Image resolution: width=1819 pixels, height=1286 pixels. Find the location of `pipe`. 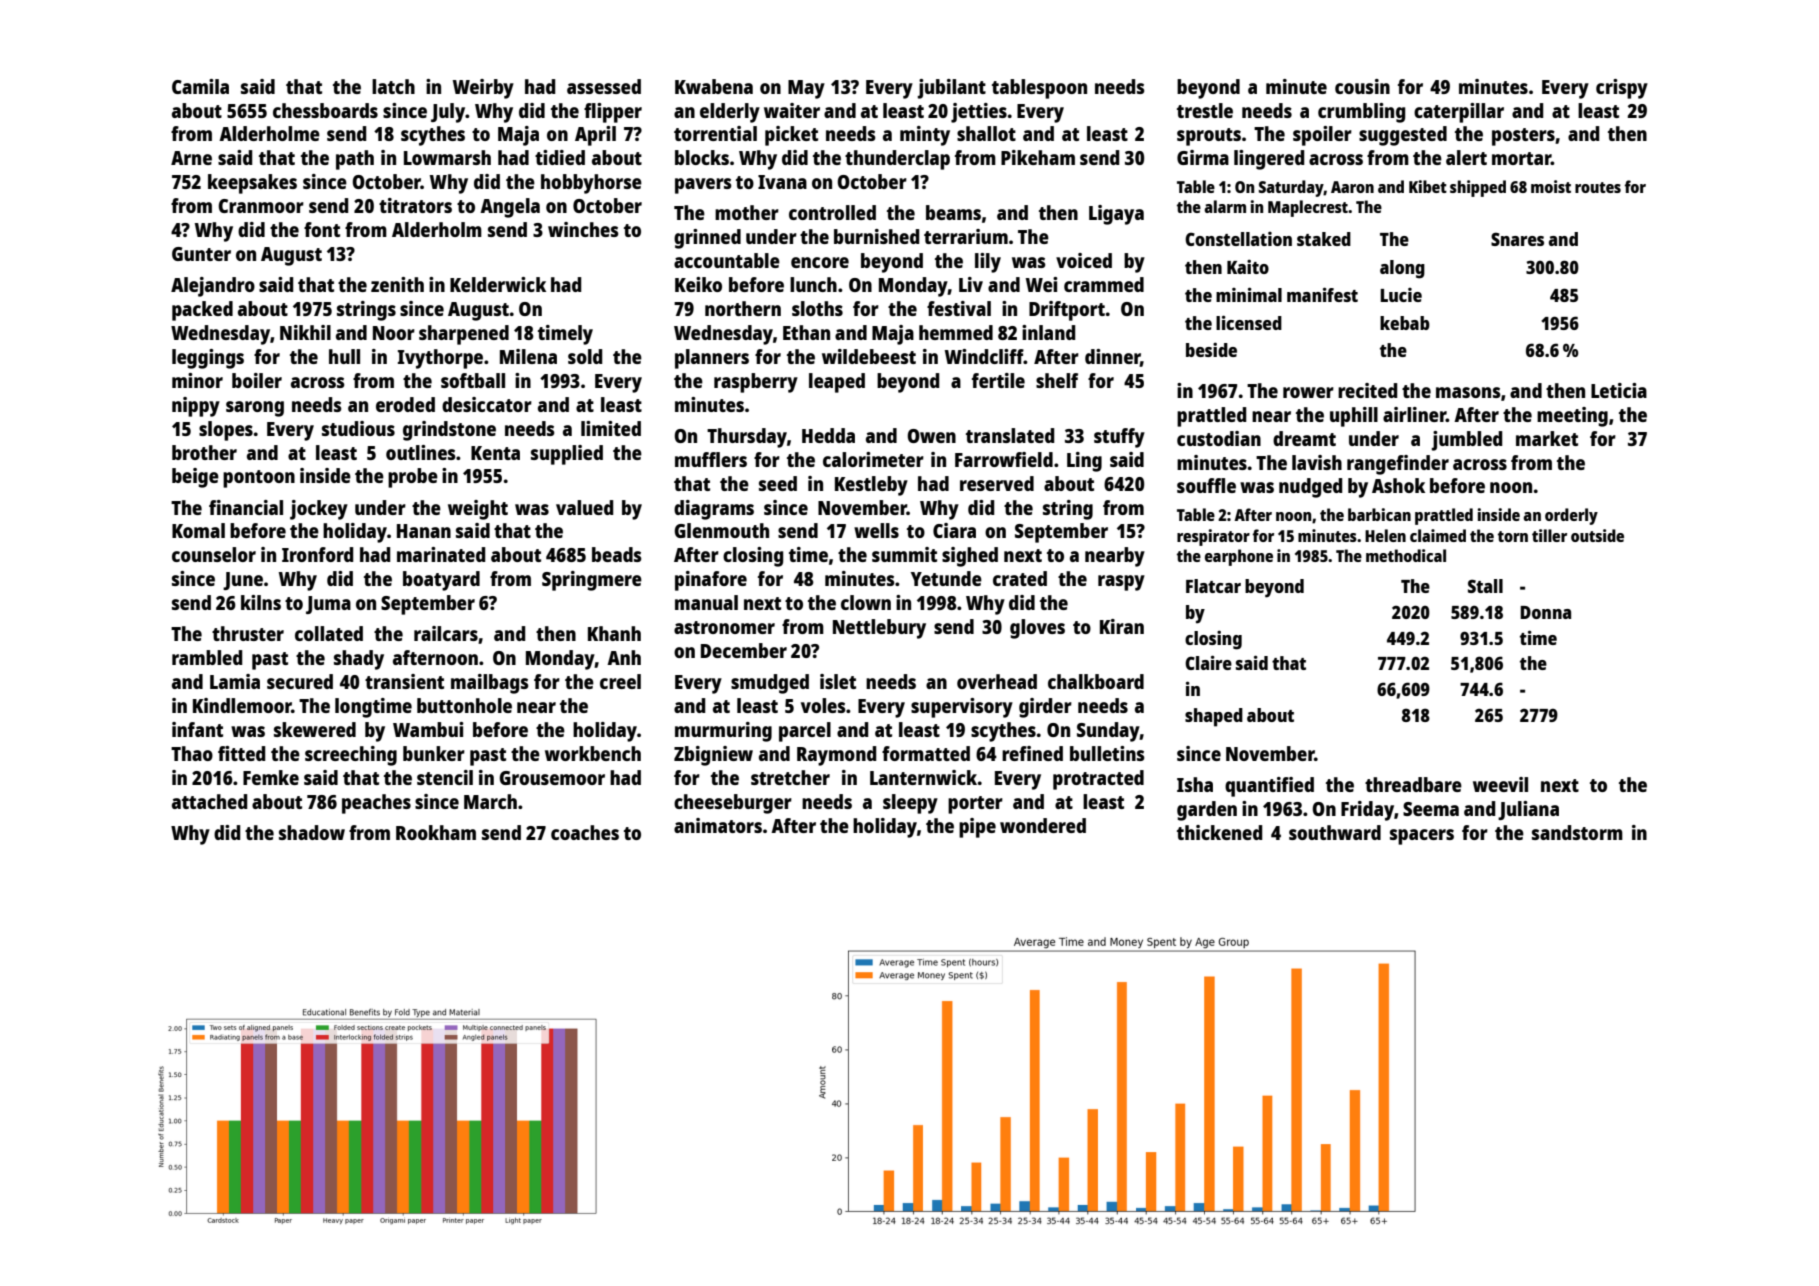

pipe is located at coordinates (977, 828).
